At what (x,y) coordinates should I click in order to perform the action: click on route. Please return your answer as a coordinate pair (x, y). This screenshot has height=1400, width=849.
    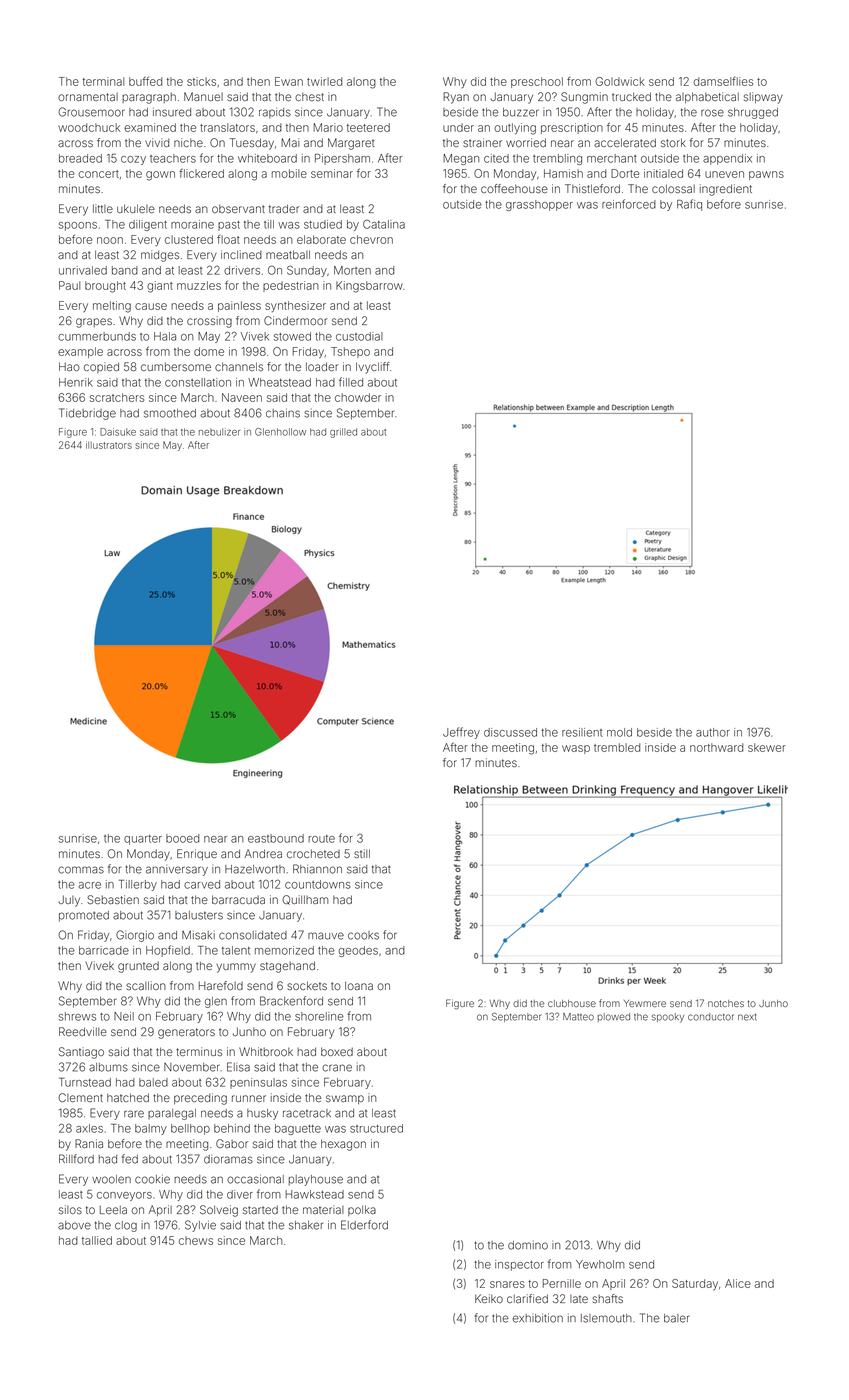
    Looking at the image, I should click on (321, 839).
